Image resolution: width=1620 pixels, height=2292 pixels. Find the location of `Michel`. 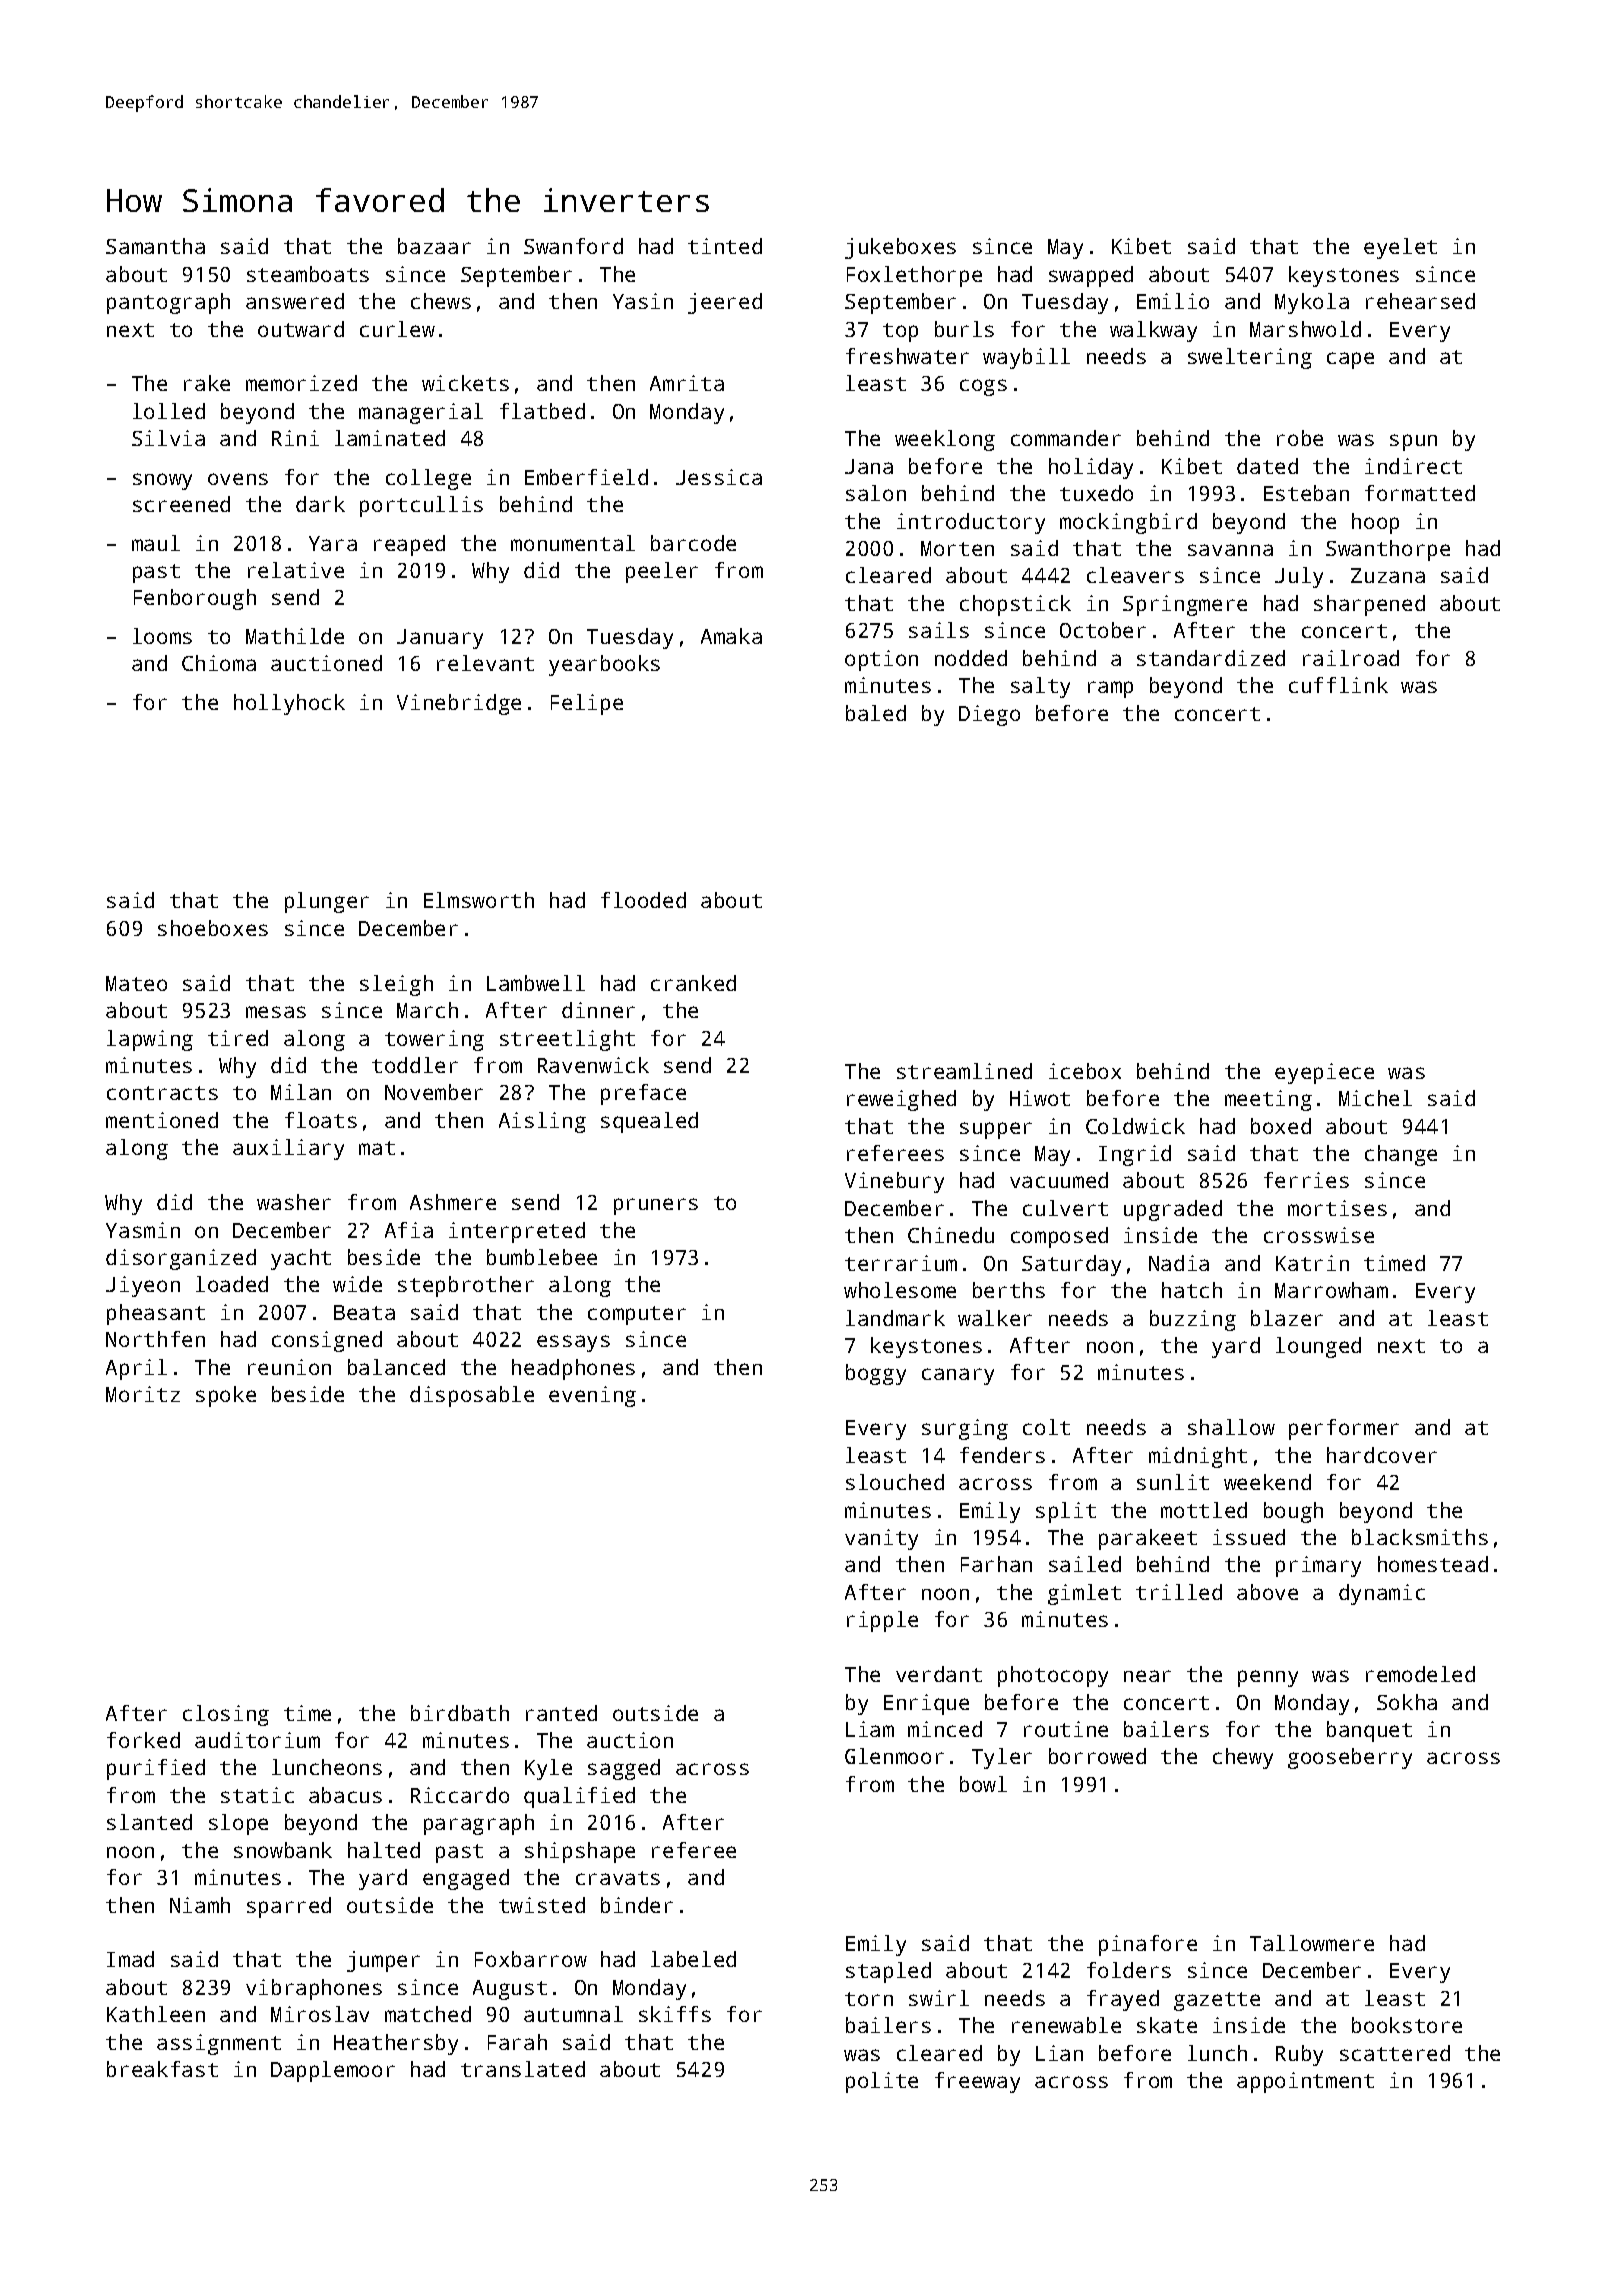

Michel is located at coordinates (1375, 1098).
